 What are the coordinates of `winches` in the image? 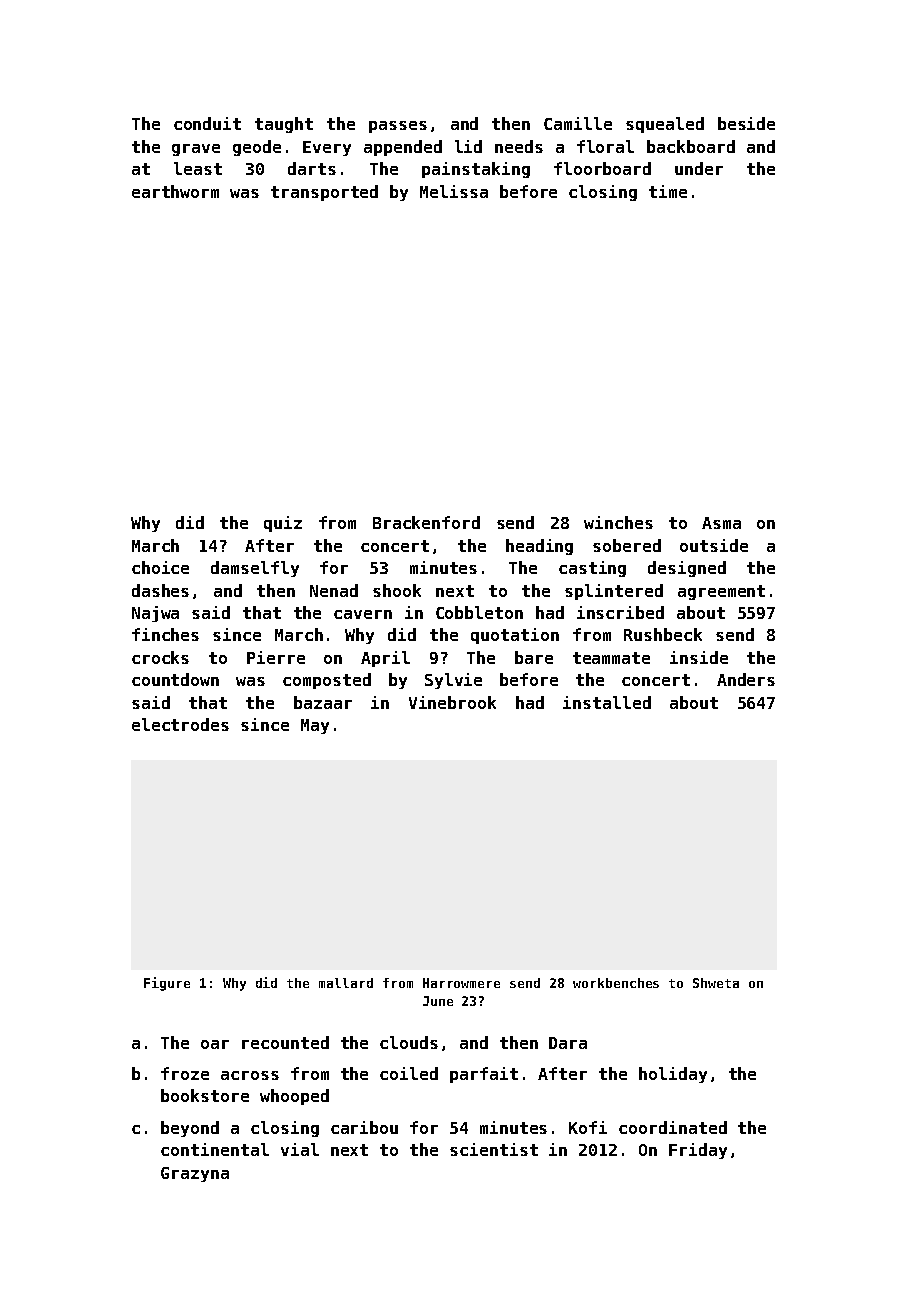 It's located at (618, 522).
